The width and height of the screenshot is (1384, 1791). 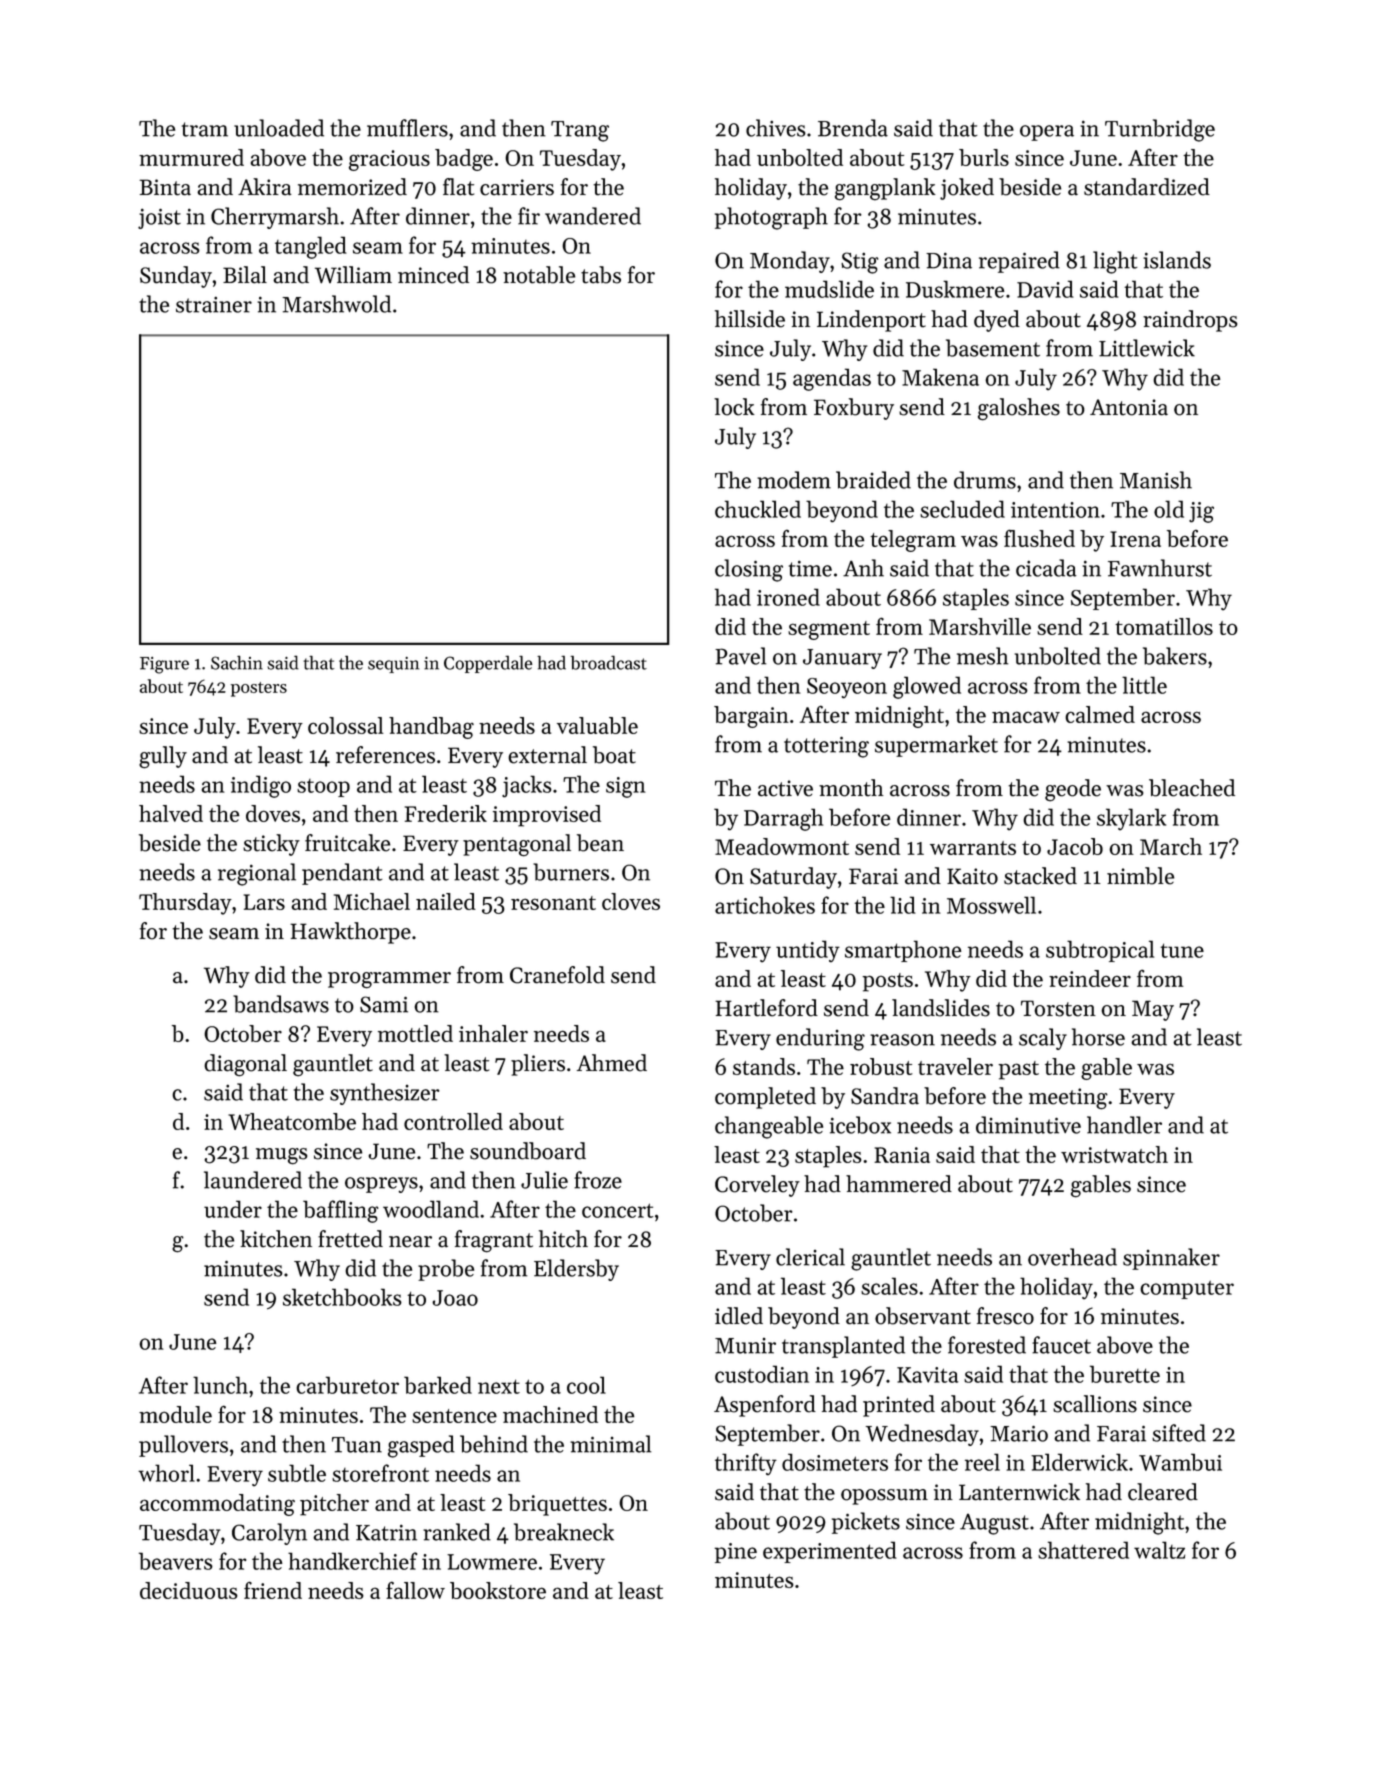 I want to click on tune, so click(x=1182, y=950).
